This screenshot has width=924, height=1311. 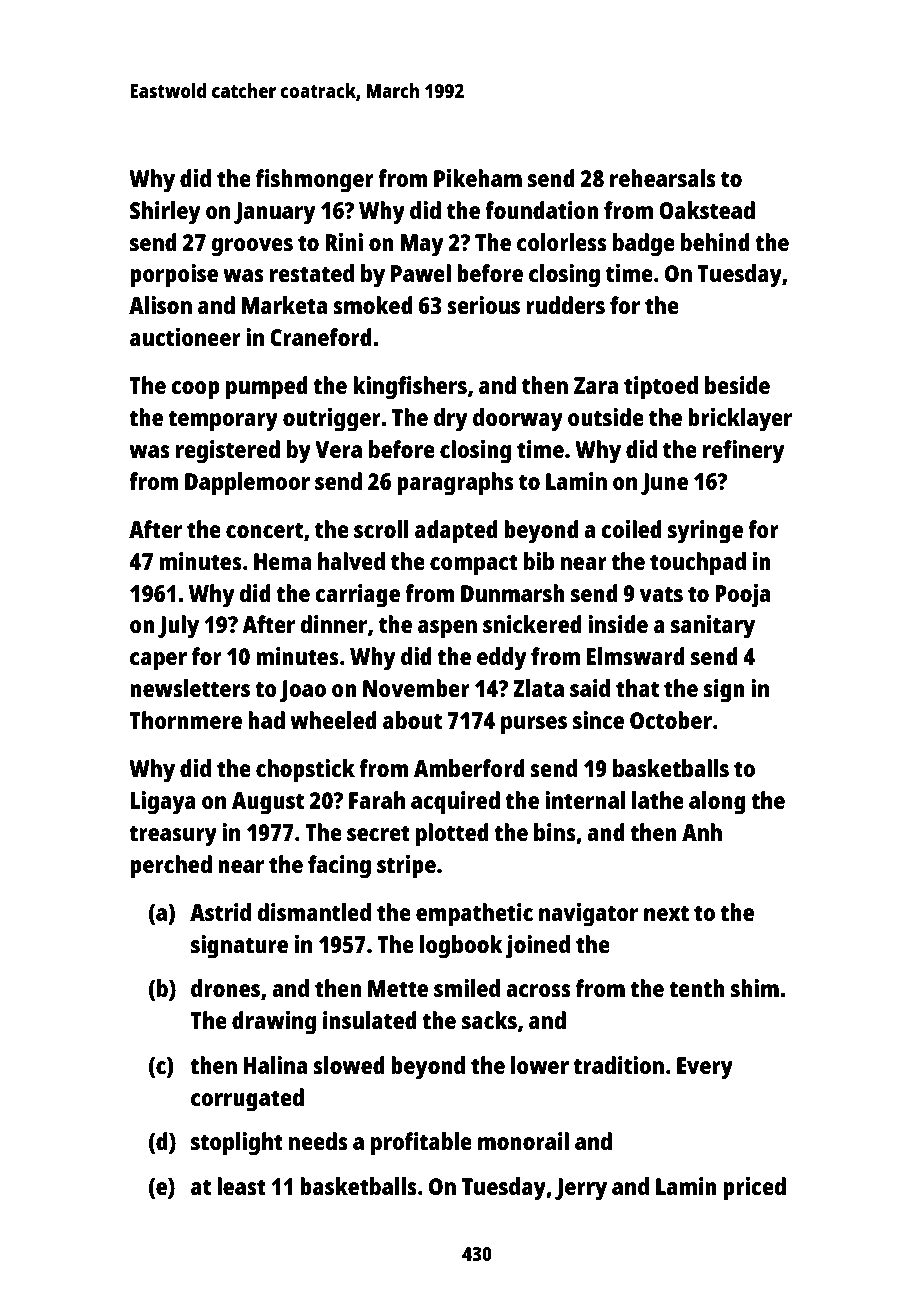 I want to click on Oakstead, so click(x=707, y=210).
